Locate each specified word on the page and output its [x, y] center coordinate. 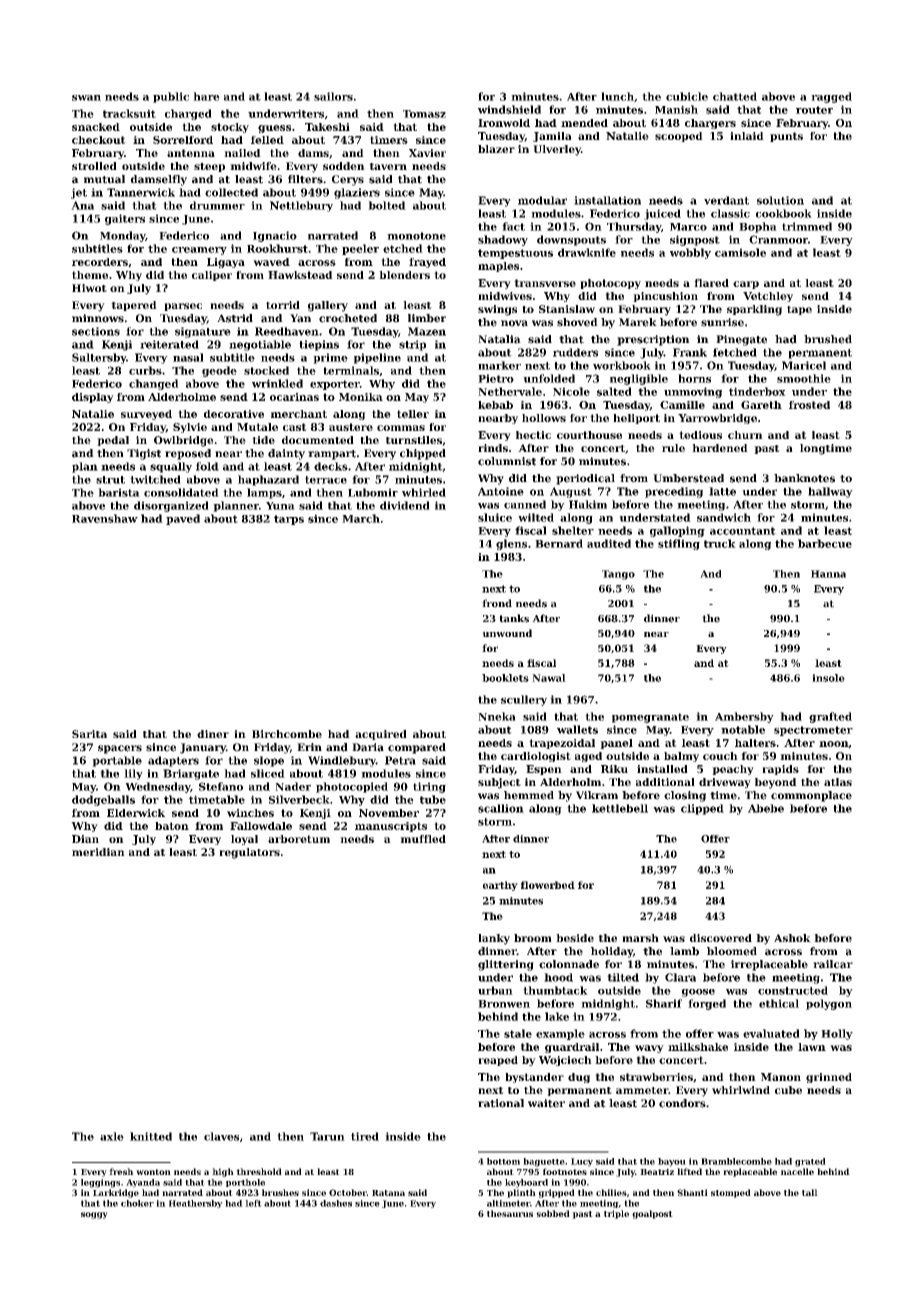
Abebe [766, 808]
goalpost [652, 1214]
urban [495, 990]
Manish [676, 109]
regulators [249, 853]
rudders [575, 352]
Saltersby [99, 358]
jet [79, 193]
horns [694, 378]
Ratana [388, 1193]
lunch [617, 96]
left [253, 1203]
